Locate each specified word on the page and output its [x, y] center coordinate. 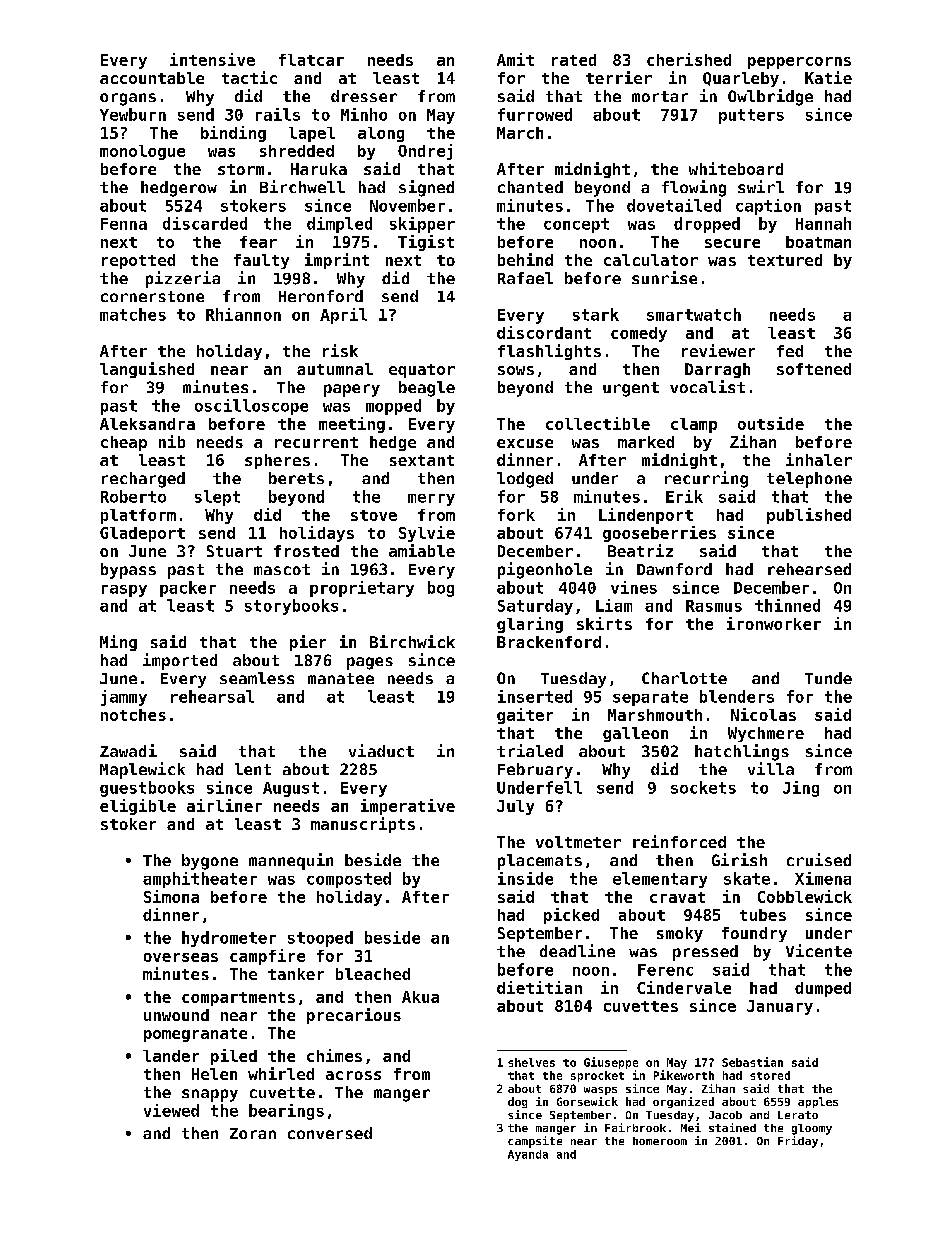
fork [516, 515]
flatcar [311, 60]
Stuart [234, 551]
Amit [515, 59]
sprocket [597, 1076]
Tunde [828, 678]
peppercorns [799, 63]
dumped [823, 989]
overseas [181, 957]
